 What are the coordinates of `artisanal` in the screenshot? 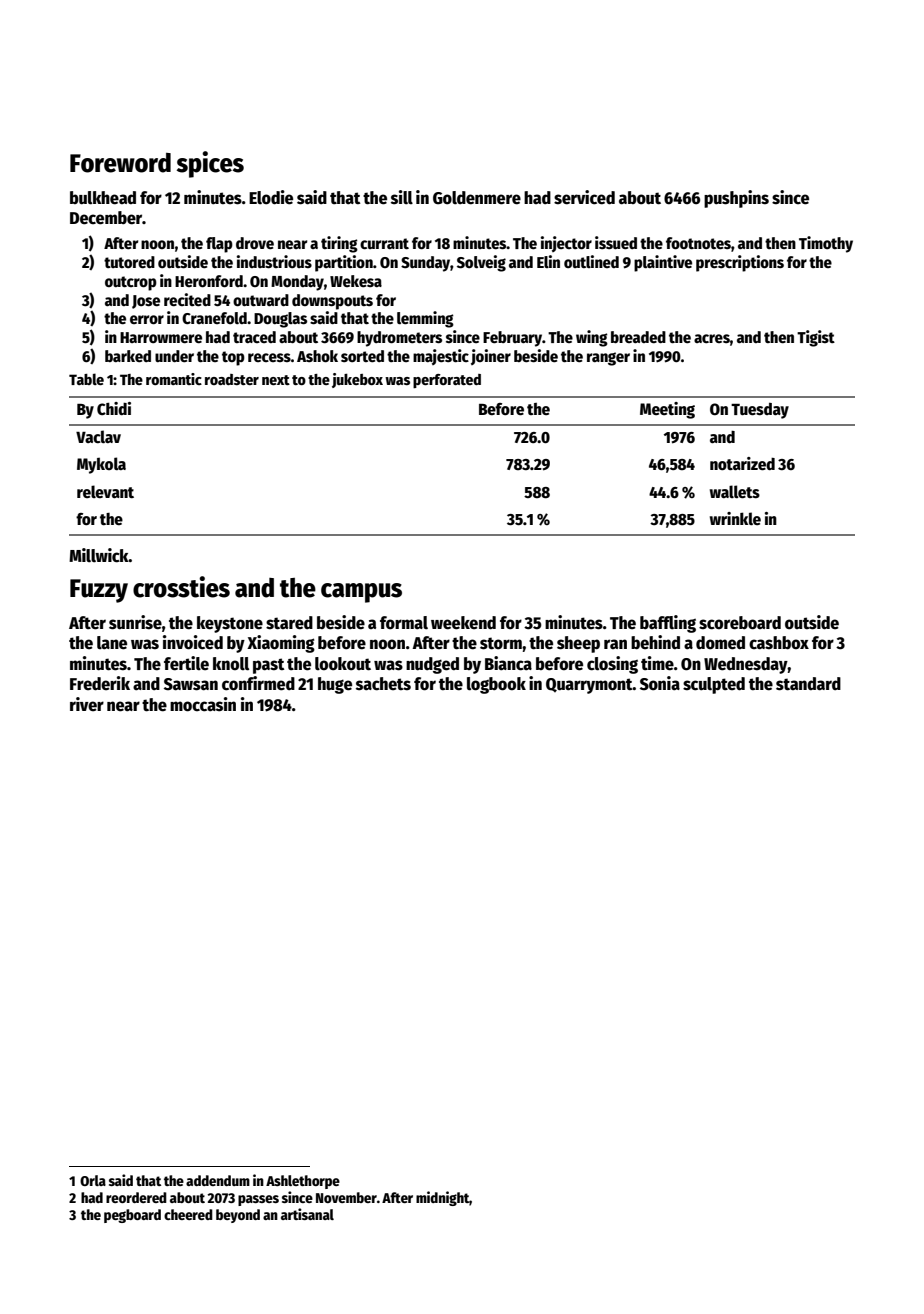 It's located at (307, 1214).
